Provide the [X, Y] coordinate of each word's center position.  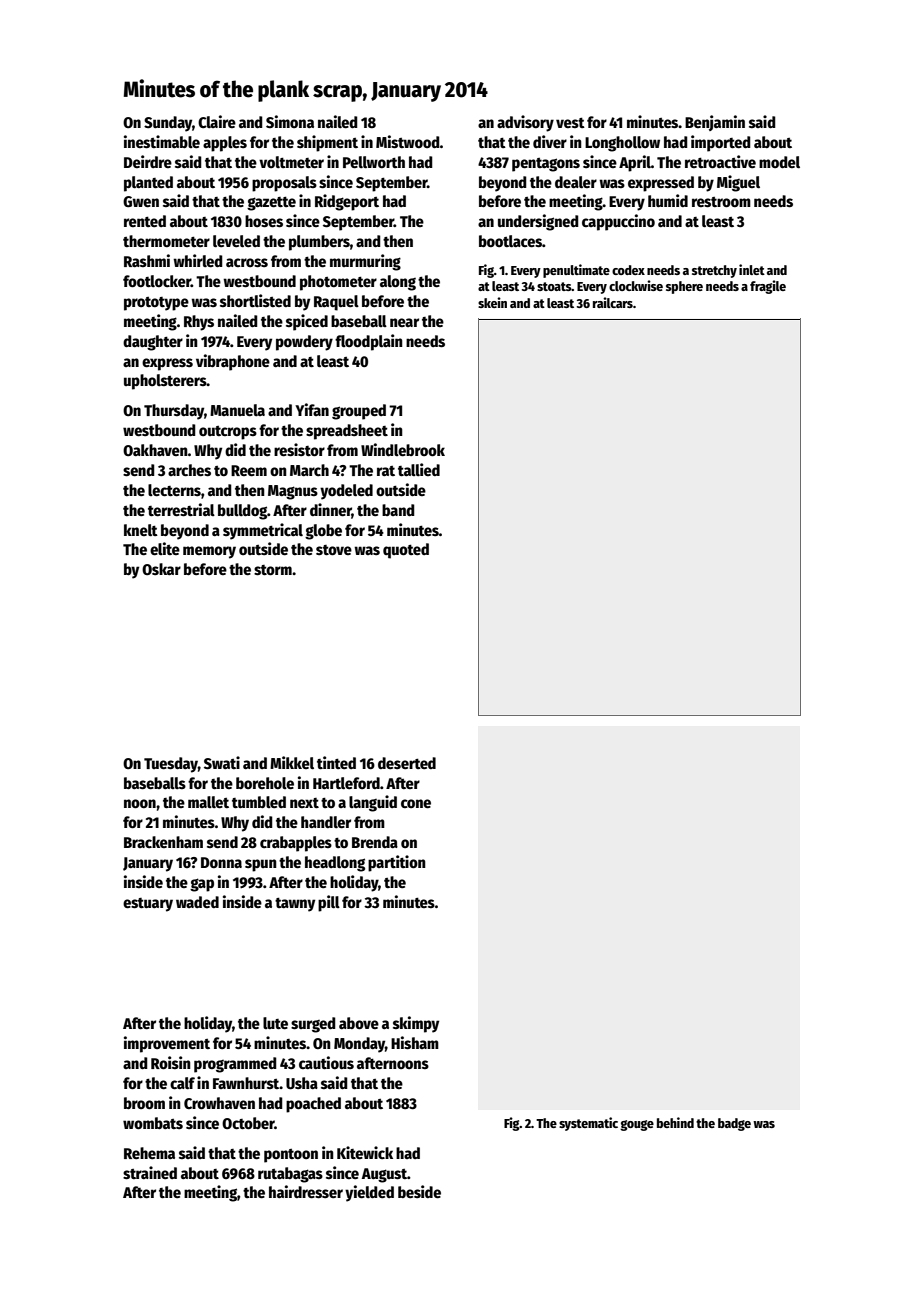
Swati [222, 763]
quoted [406, 551]
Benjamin [715, 123]
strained [150, 1173]
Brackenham [163, 842]
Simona [290, 121]
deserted [407, 763]
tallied [419, 469]
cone [416, 804]
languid [373, 803]
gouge [637, 1125]
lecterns [174, 490]
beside [419, 1192]
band [398, 510]
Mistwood [408, 142]
